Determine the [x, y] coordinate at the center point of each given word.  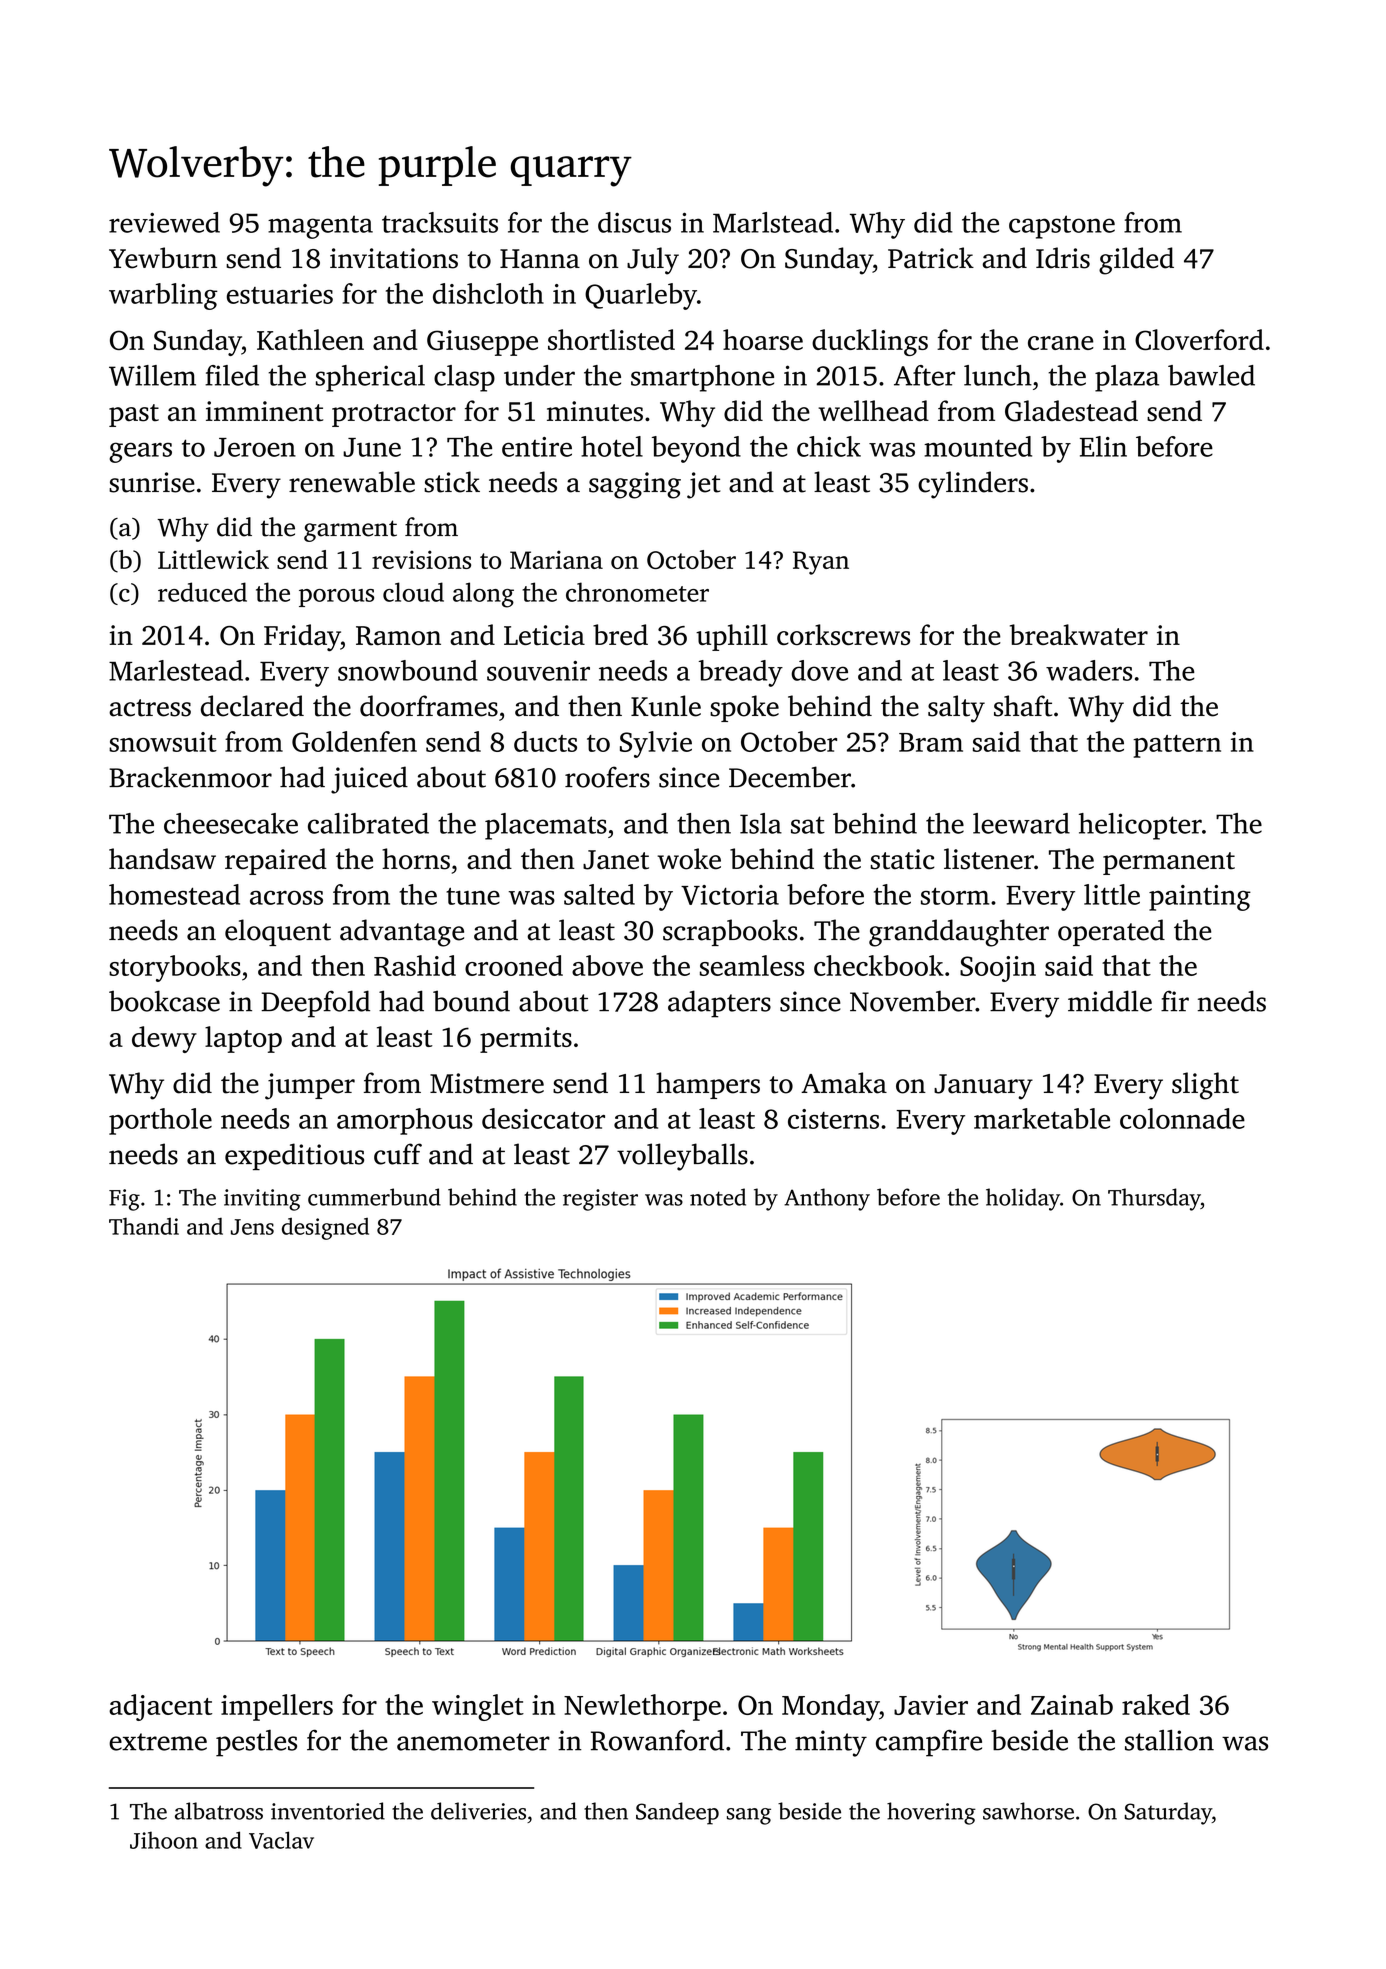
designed [325, 1229]
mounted [978, 446]
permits [526, 1040]
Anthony [827, 1199]
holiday [1023, 1199]
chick [829, 446]
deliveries [478, 1811]
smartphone [702, 378]
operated [1111, 932]
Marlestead [176, 670]
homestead [174, 894]
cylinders [973, 485]
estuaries [280, 294]
